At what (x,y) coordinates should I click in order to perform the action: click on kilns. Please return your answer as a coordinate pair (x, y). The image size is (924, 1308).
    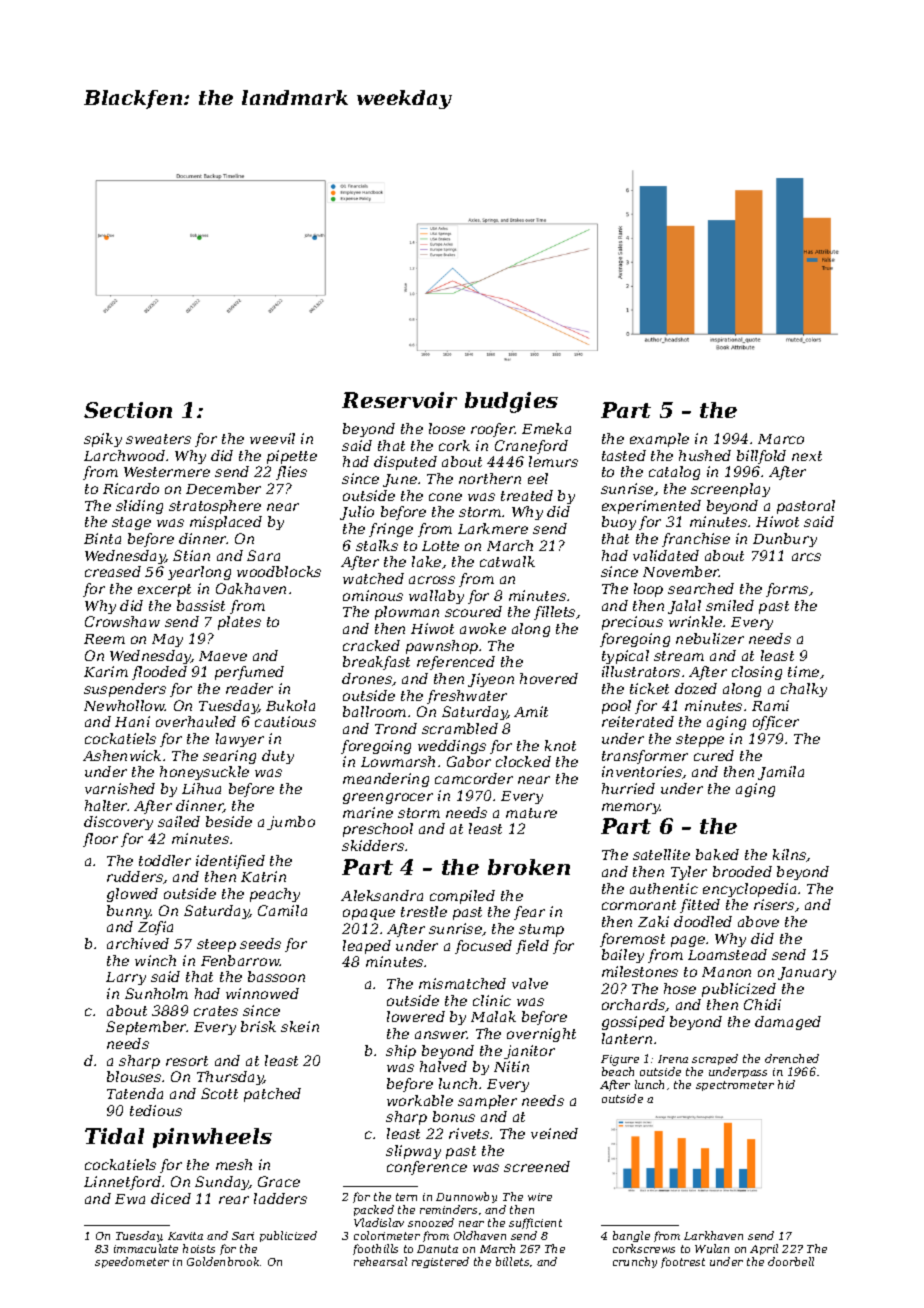
    Looking at the image, I should click on (790, 855).
